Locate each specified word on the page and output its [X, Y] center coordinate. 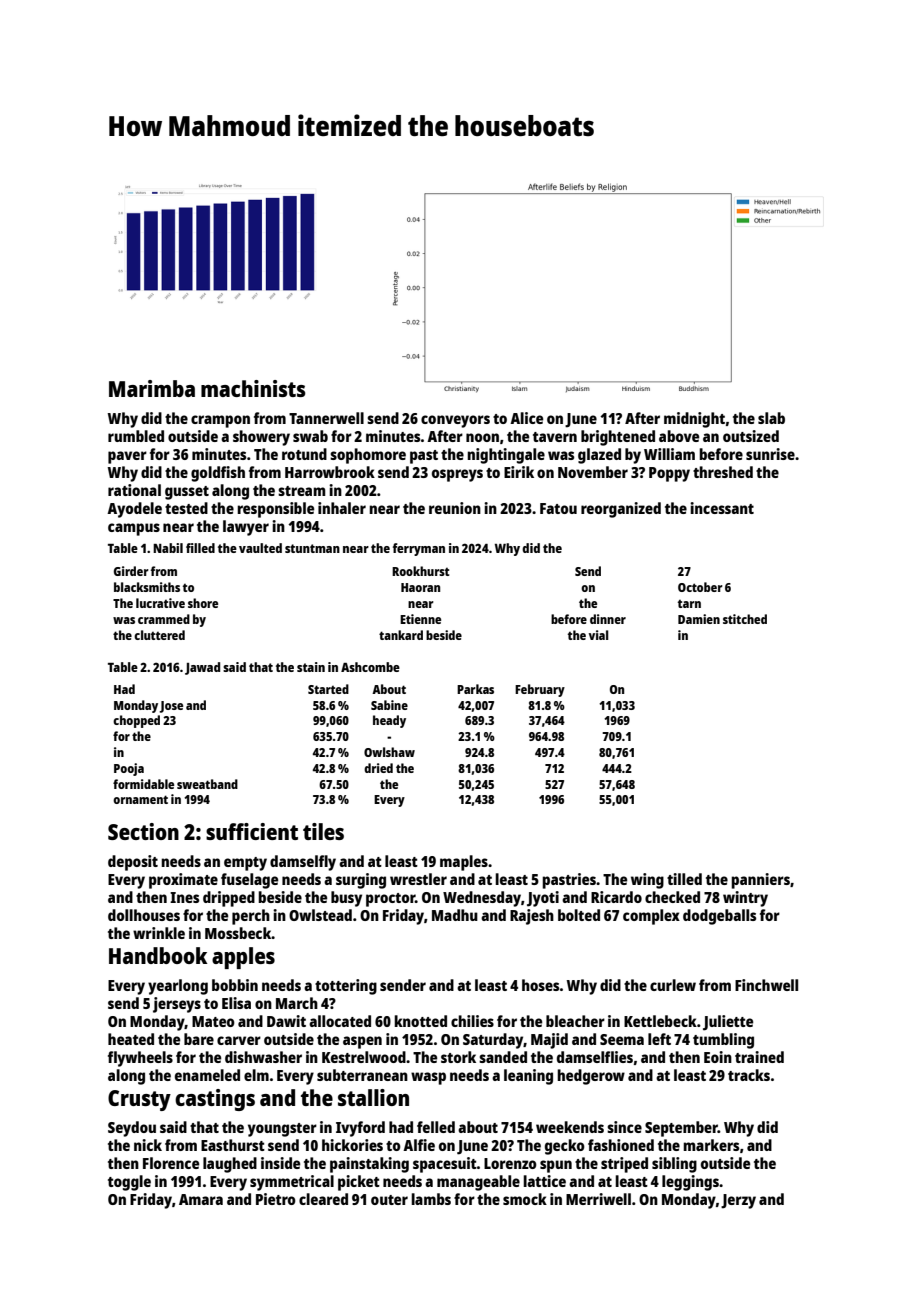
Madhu [455, 915]
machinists [253, 388]
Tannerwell [326, 418]
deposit [133, 863]
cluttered [159, 635]
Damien [699, 619]
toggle [129, 1183]
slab [771, 418]
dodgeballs [719, 917]
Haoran [420, 587]
